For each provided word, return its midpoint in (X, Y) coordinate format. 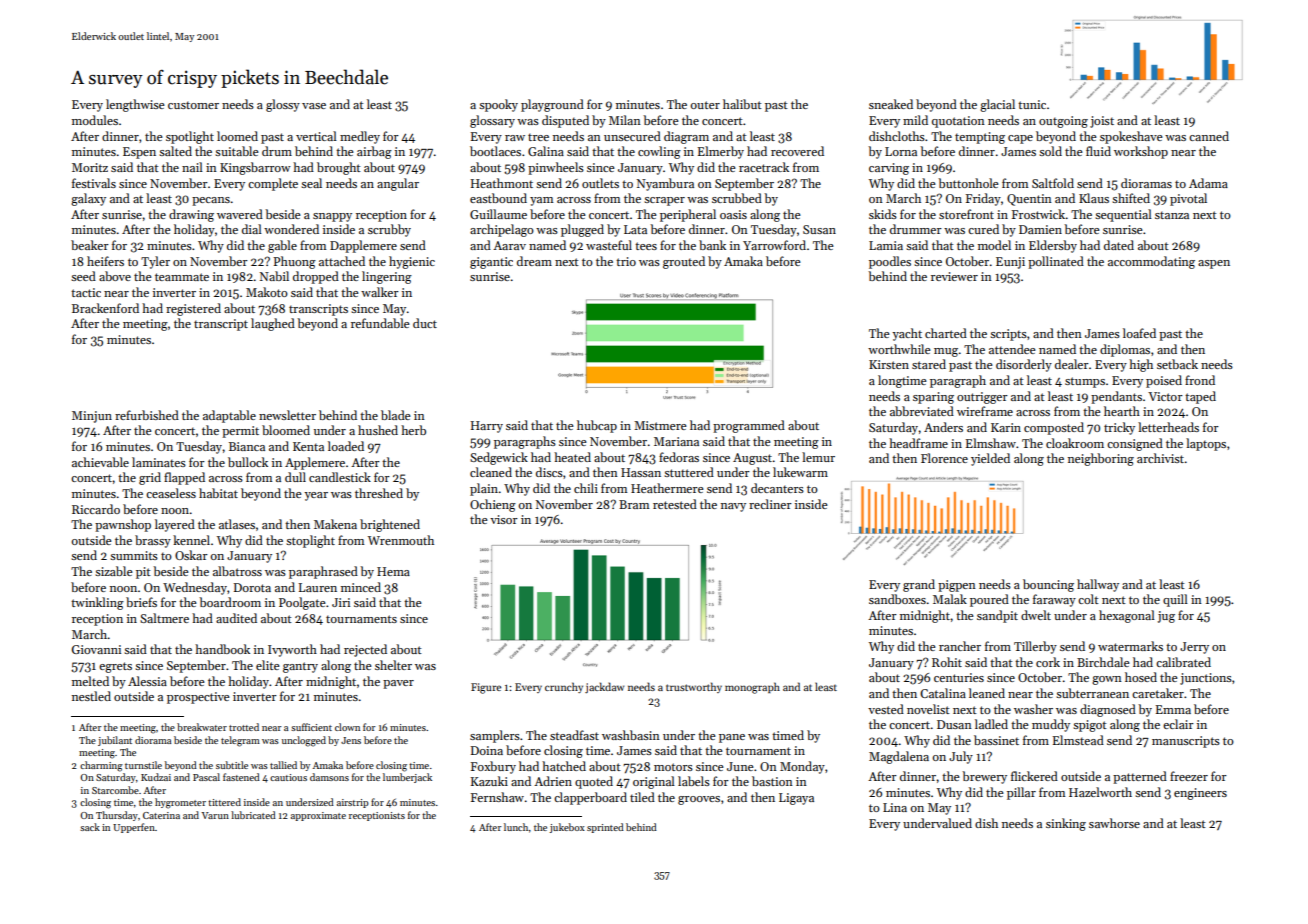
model (994, 245)
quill (1175, 600)
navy (733, 507)
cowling (659, 152)
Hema (393, 571)
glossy (283, 105)
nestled (91, 696)
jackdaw (604, 687)
